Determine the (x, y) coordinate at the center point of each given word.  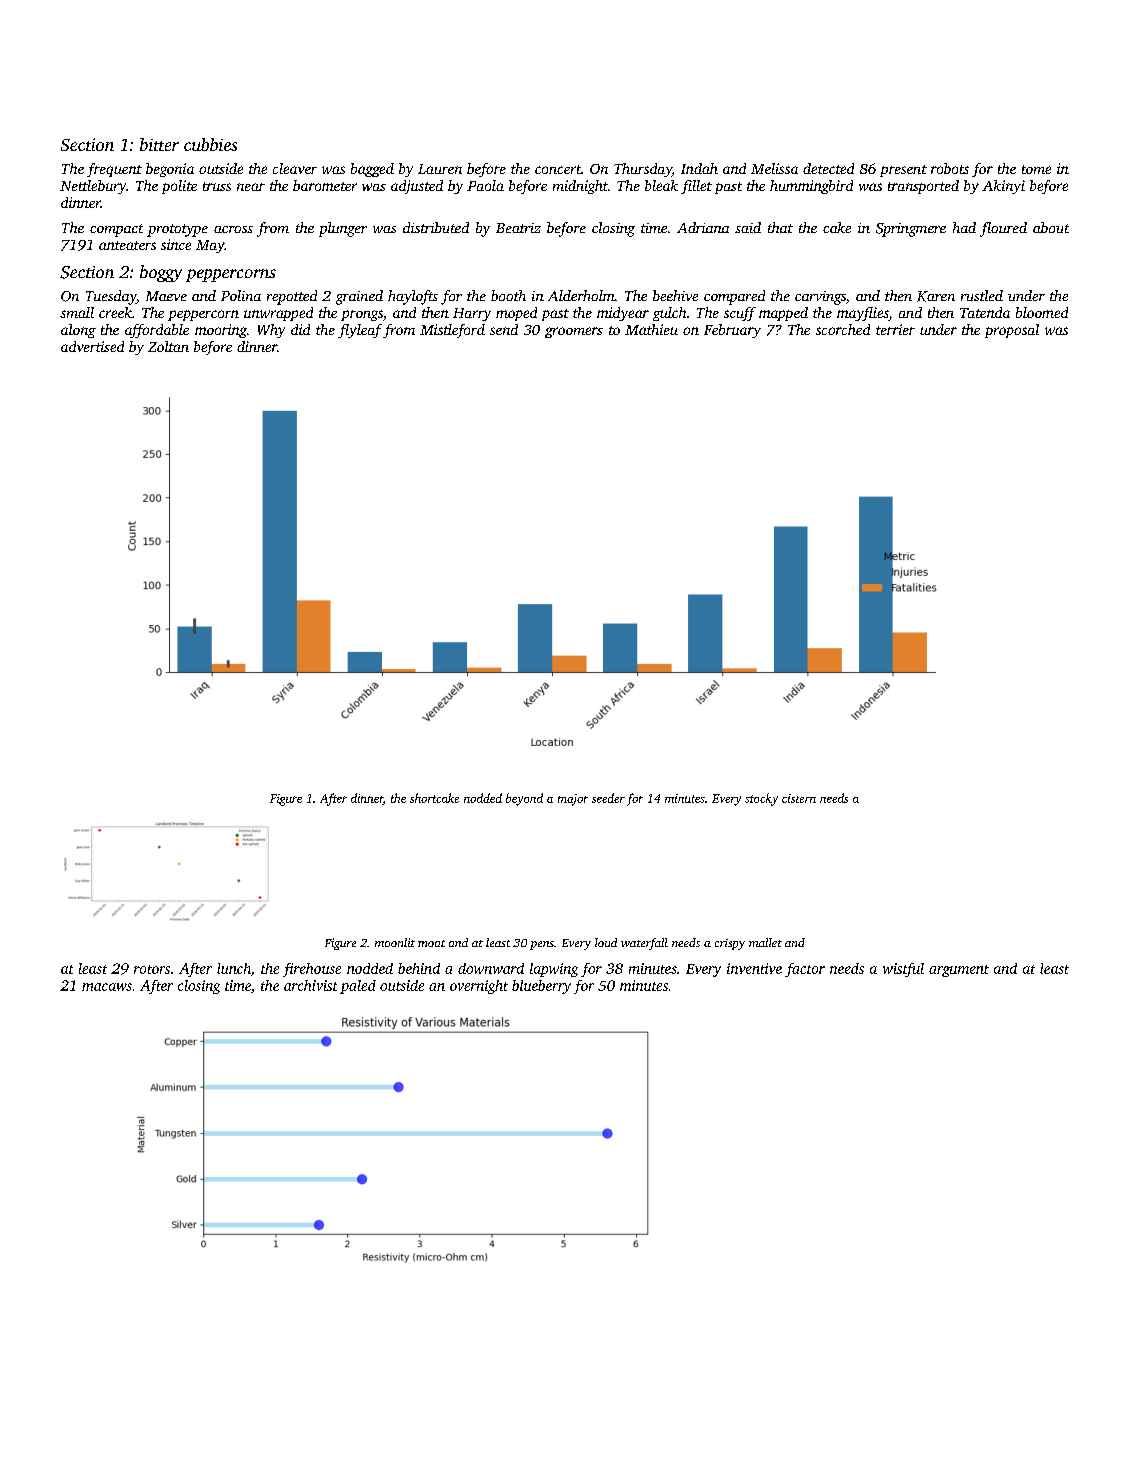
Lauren (440, 169)
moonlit (395, 942)
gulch (669, 314)
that (780, 227)
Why (271, 331)
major (573, 800)
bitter (159, 144)
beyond (524, 799)
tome (1036, 169)
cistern (799, 798)
